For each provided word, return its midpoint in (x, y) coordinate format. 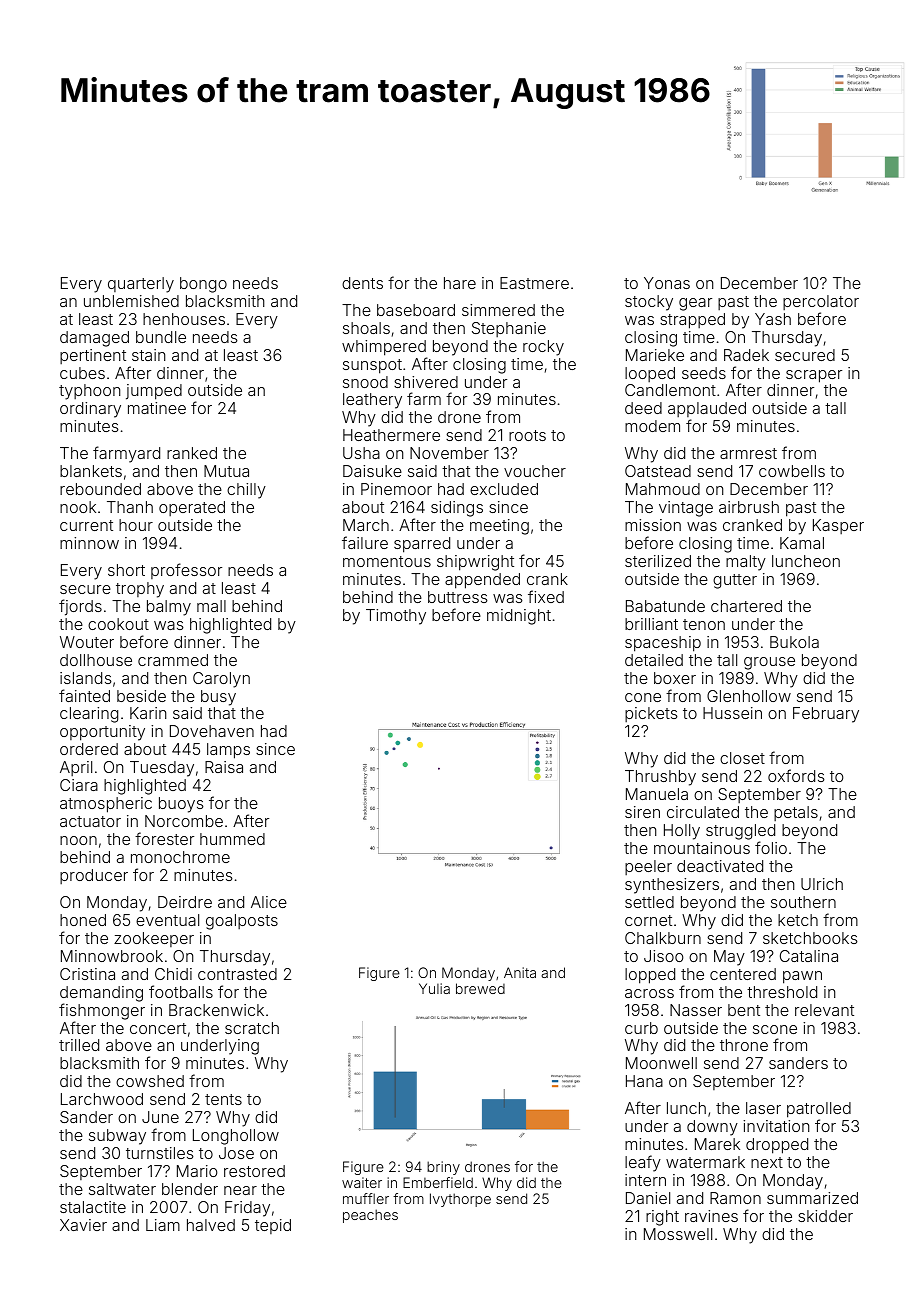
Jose (236, 1153)
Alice (269, 902)
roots (527, 435)
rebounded (100, 489)
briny (443, 1168)
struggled (740, 832)
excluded (504, 489)
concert (158, 1028)
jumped (154, 392)
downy (712, 1128)
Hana (644, 1081)
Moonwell (661, 1063)
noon (78, 840)
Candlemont (670, 390)
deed (643, 408)
